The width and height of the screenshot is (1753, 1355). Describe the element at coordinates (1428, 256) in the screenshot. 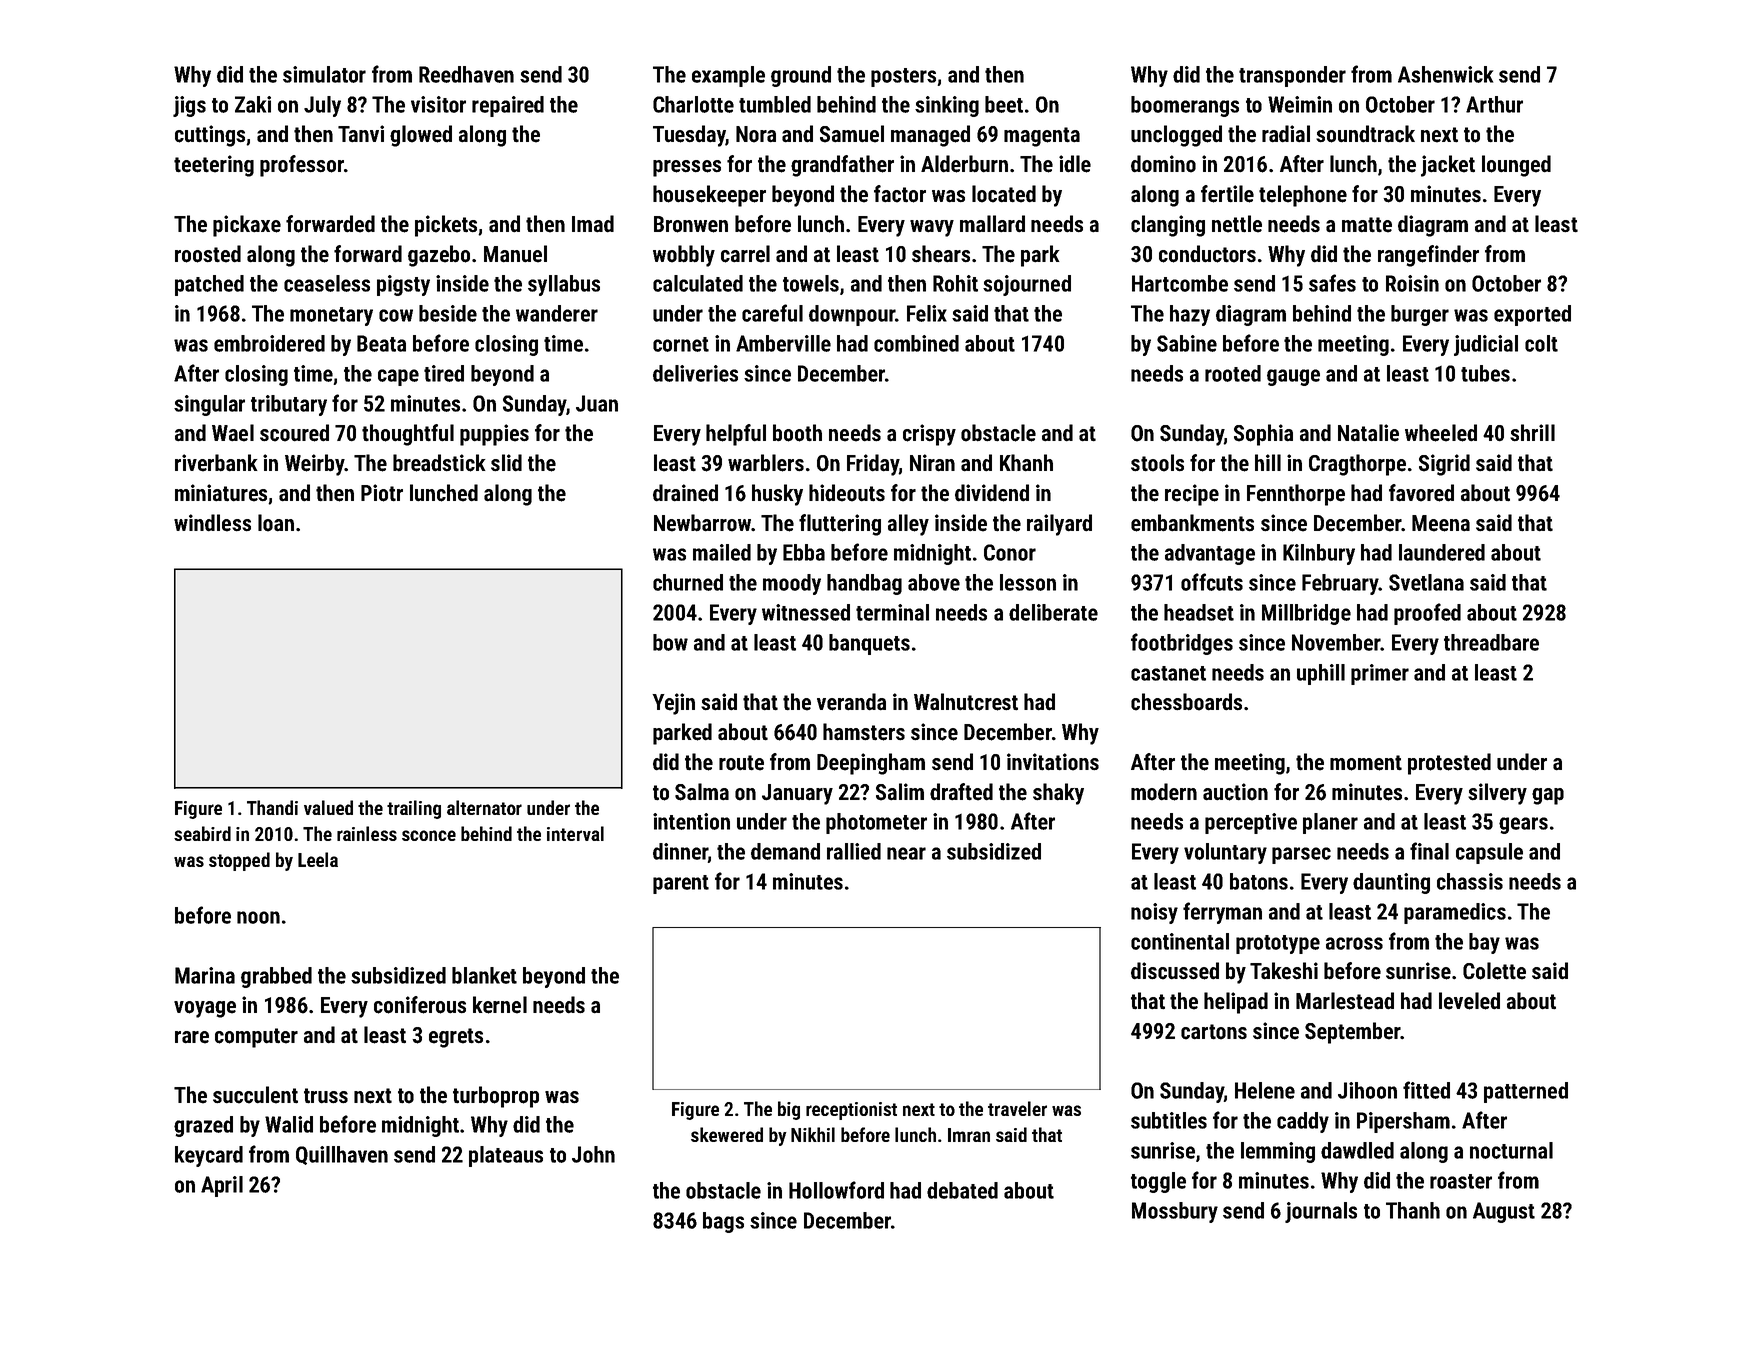

I see `rangefinder` at that location.
